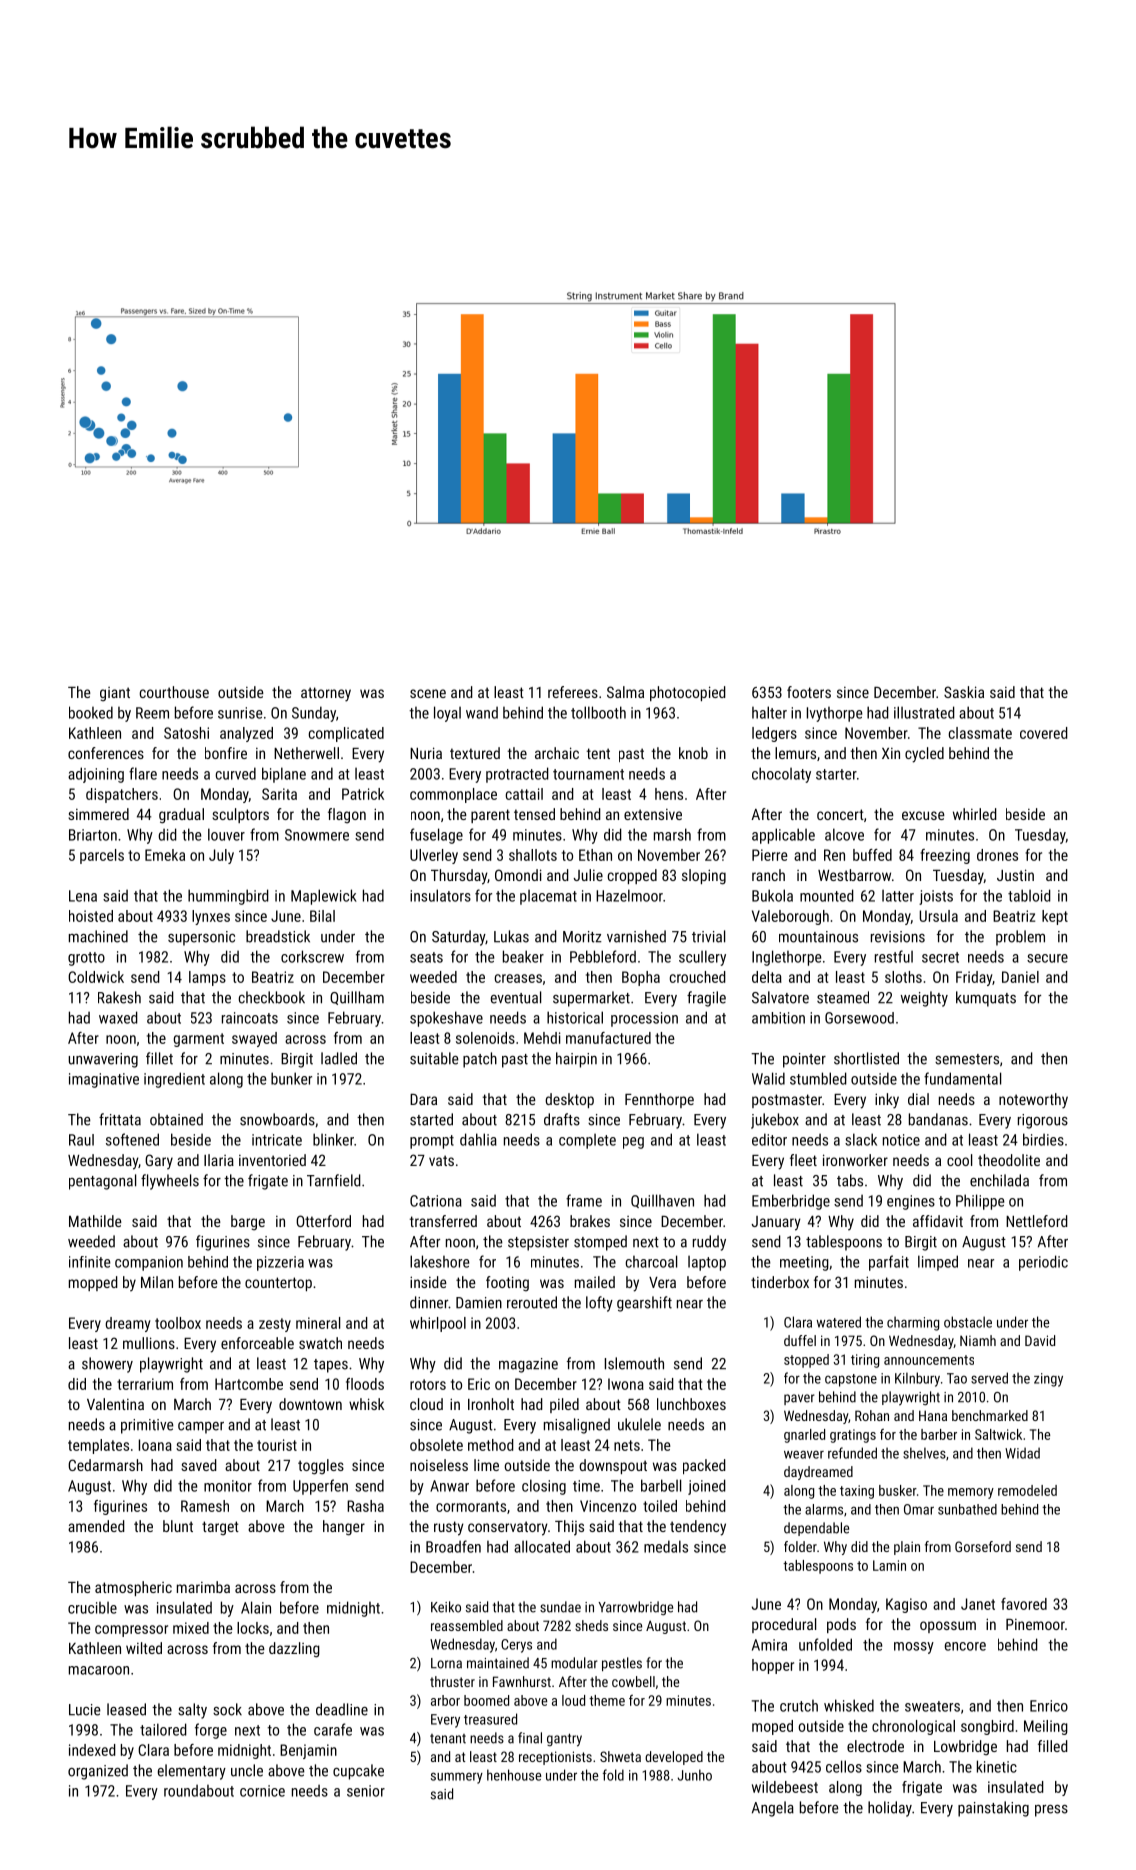 The width and height of the document is (1136, 1870). What do you see at coordinates (159, 1058) in the document?
I see `fillet` at bounding box center [159, 1058].
